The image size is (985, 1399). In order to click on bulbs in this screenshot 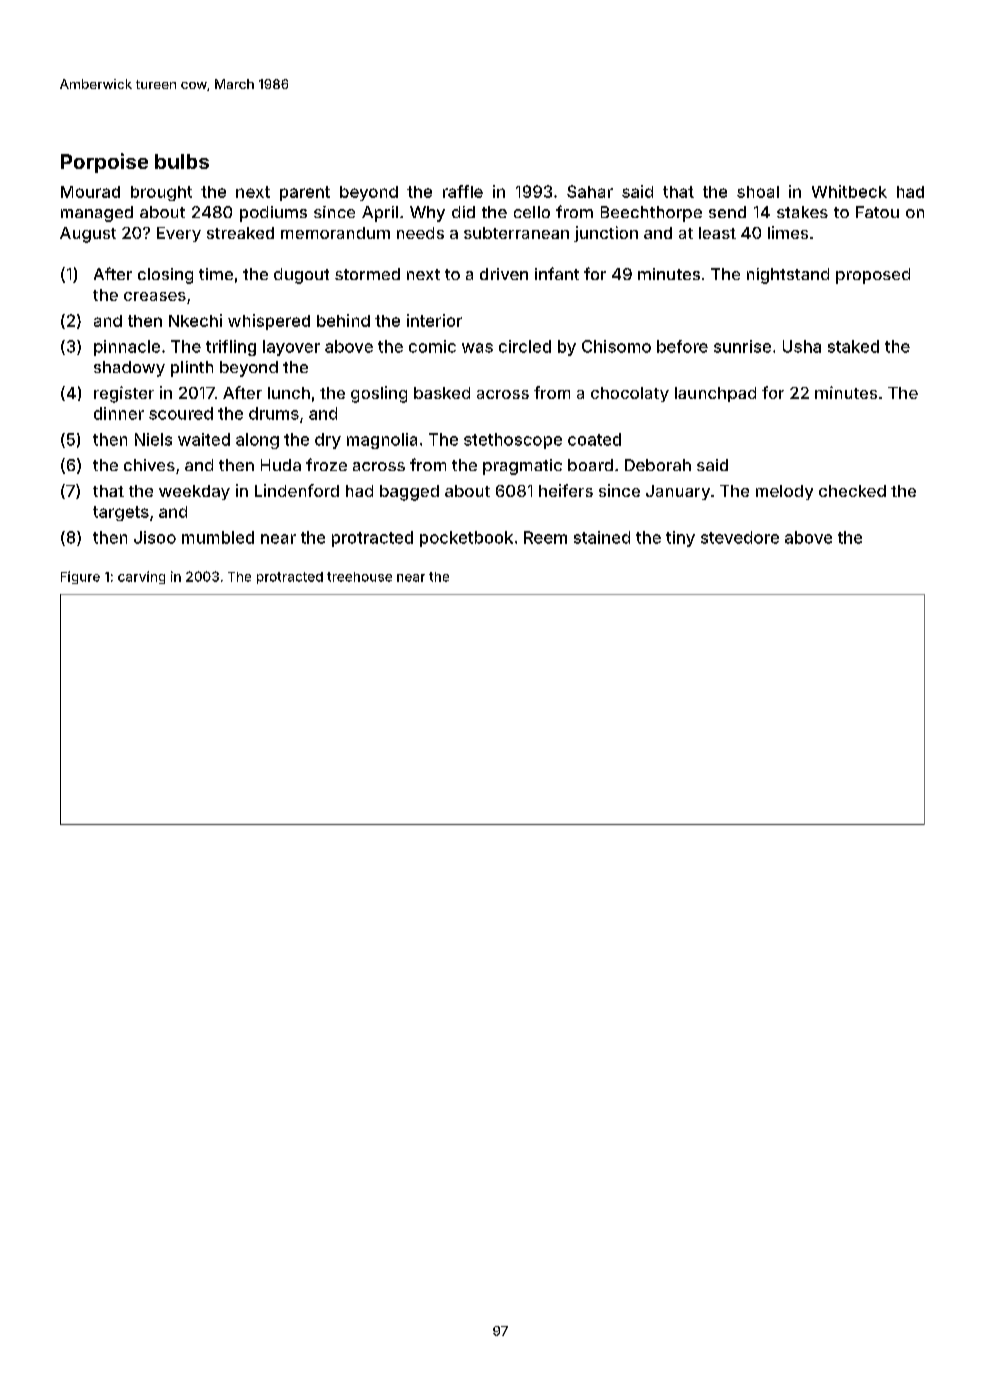, I will do `click(182, 161)`.
